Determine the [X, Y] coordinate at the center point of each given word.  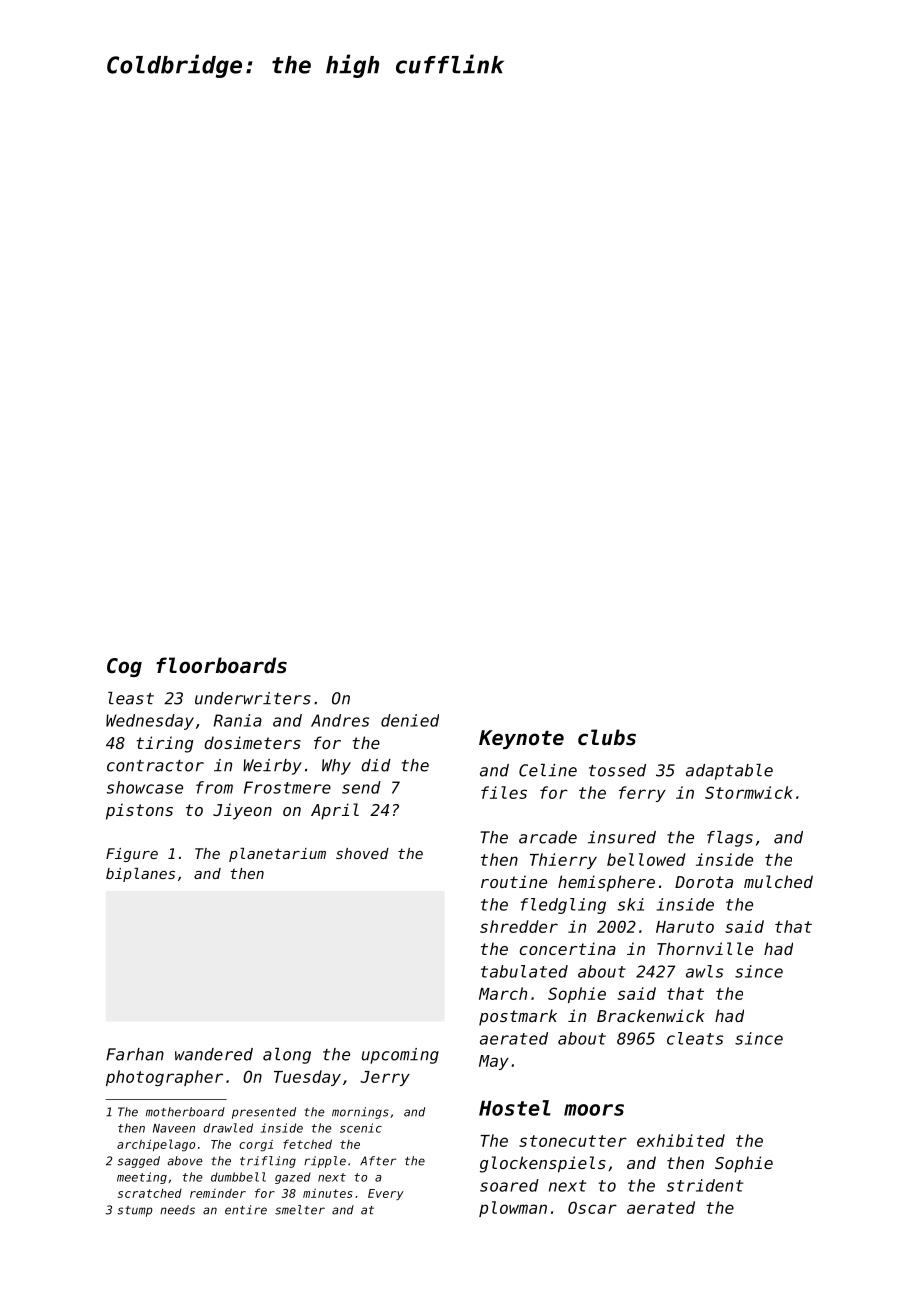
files [504, 792]
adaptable [729, 772]
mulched [778, 881]
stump [135, 1211]
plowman [513, 1209]
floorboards [221, 665]
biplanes [140, 875]
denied [410, 720]
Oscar [592, 1207]
